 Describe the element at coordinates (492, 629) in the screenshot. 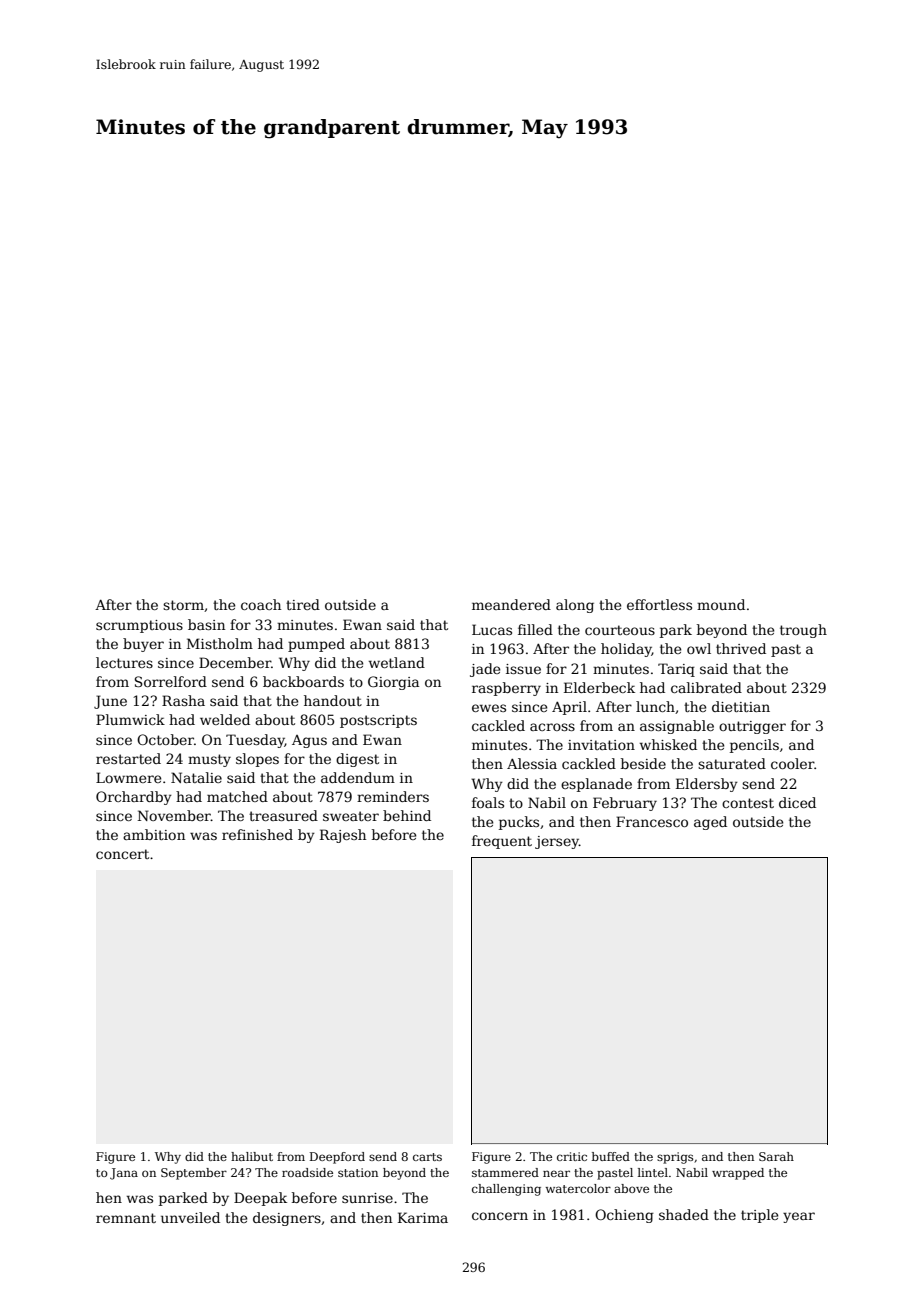

I see `Lucas` at that location.
